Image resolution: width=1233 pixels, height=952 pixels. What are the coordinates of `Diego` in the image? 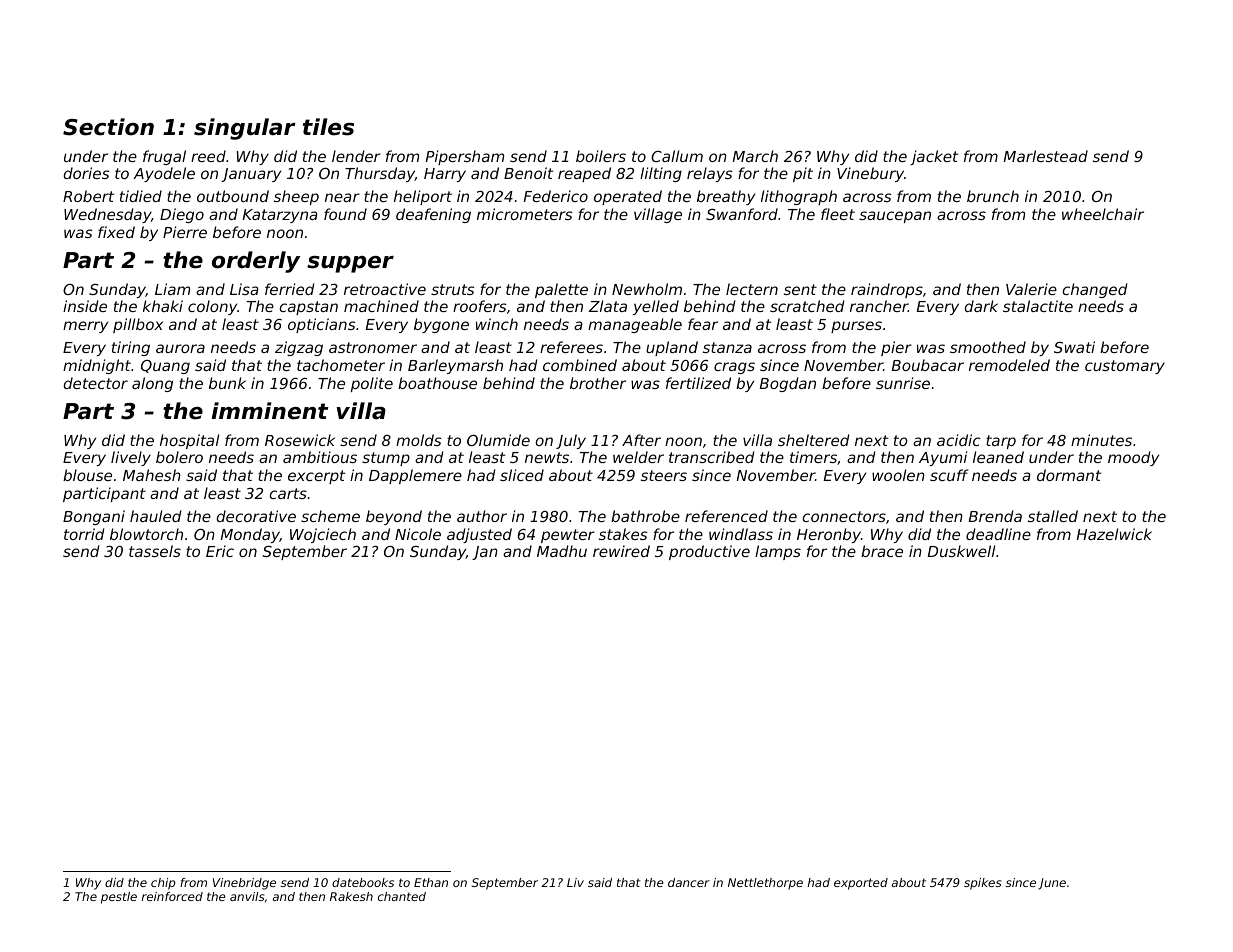 It's located at (182, 215).
